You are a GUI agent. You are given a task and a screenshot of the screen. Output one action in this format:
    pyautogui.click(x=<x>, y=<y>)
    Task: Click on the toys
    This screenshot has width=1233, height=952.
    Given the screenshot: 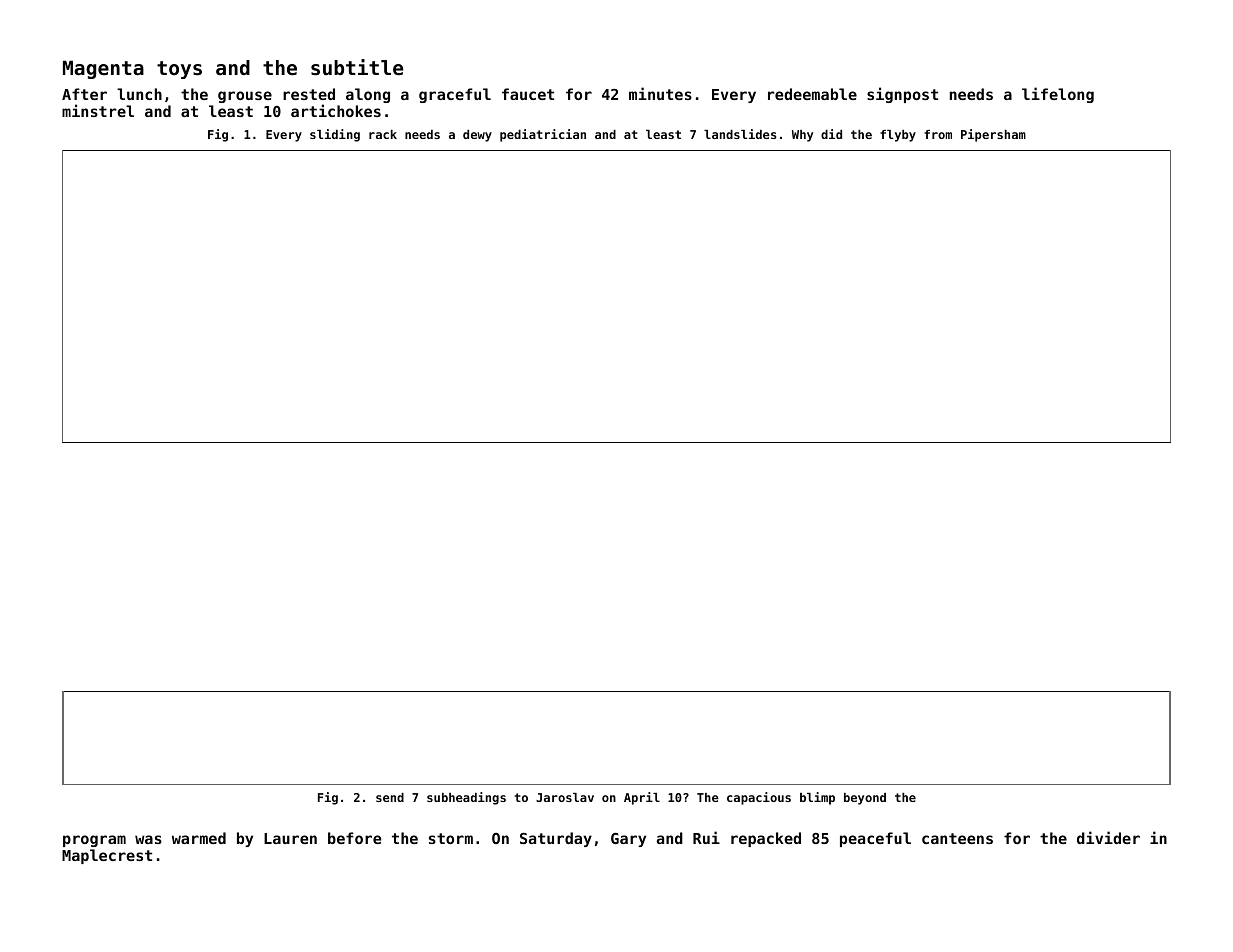 What is the action you would take?
    pyautogui.click(x=179, y=70)
